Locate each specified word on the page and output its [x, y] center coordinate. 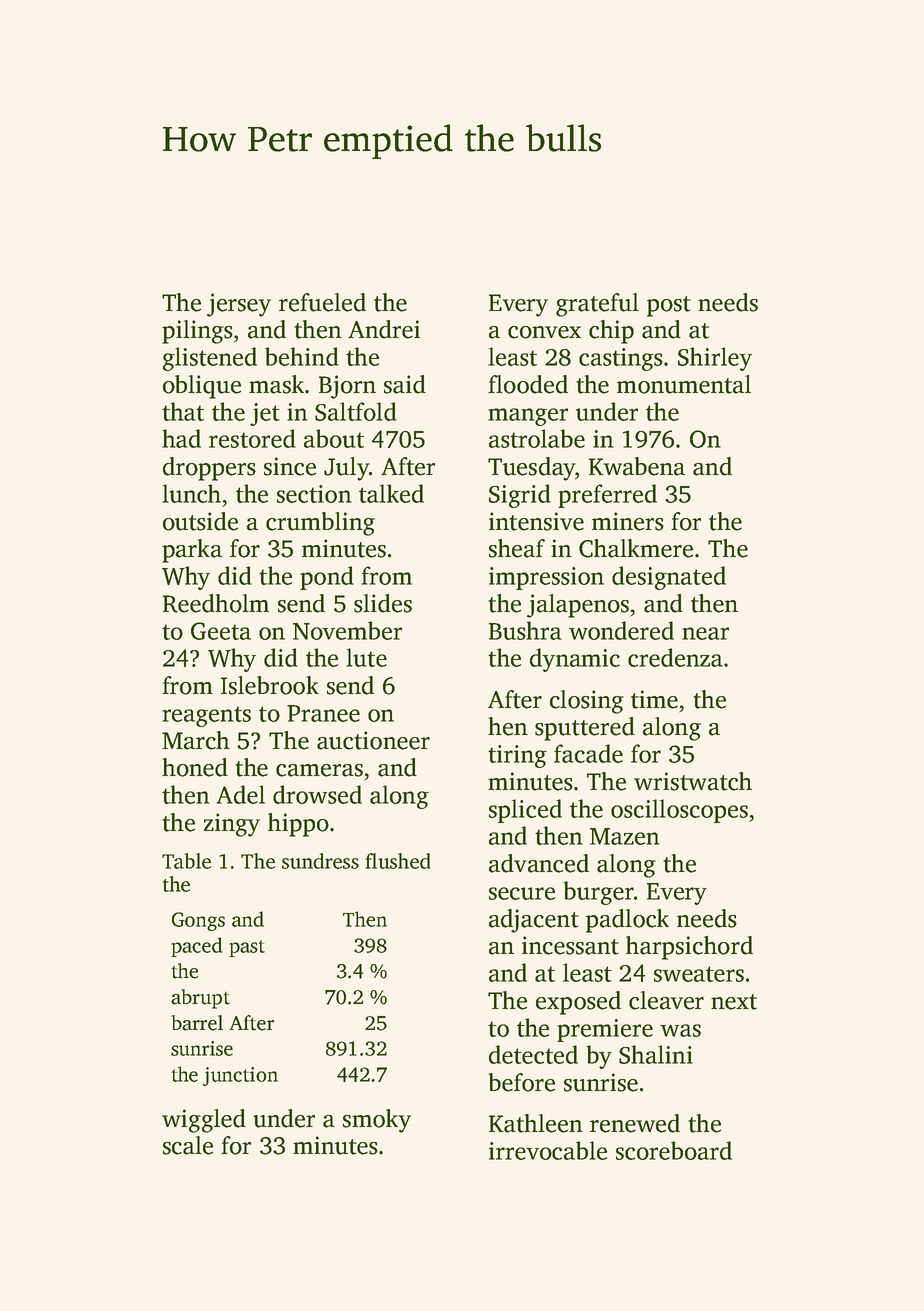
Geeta [221, 631]
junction [240, 1076]
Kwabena [637, 466]
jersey [239, 305]
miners [628, 521]
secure [522, 893]
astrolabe [537, 438]
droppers [209, 469]
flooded [528, 384]
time [654, 699]
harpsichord [689, 948]
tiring [517, 756]
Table [186, 861]
